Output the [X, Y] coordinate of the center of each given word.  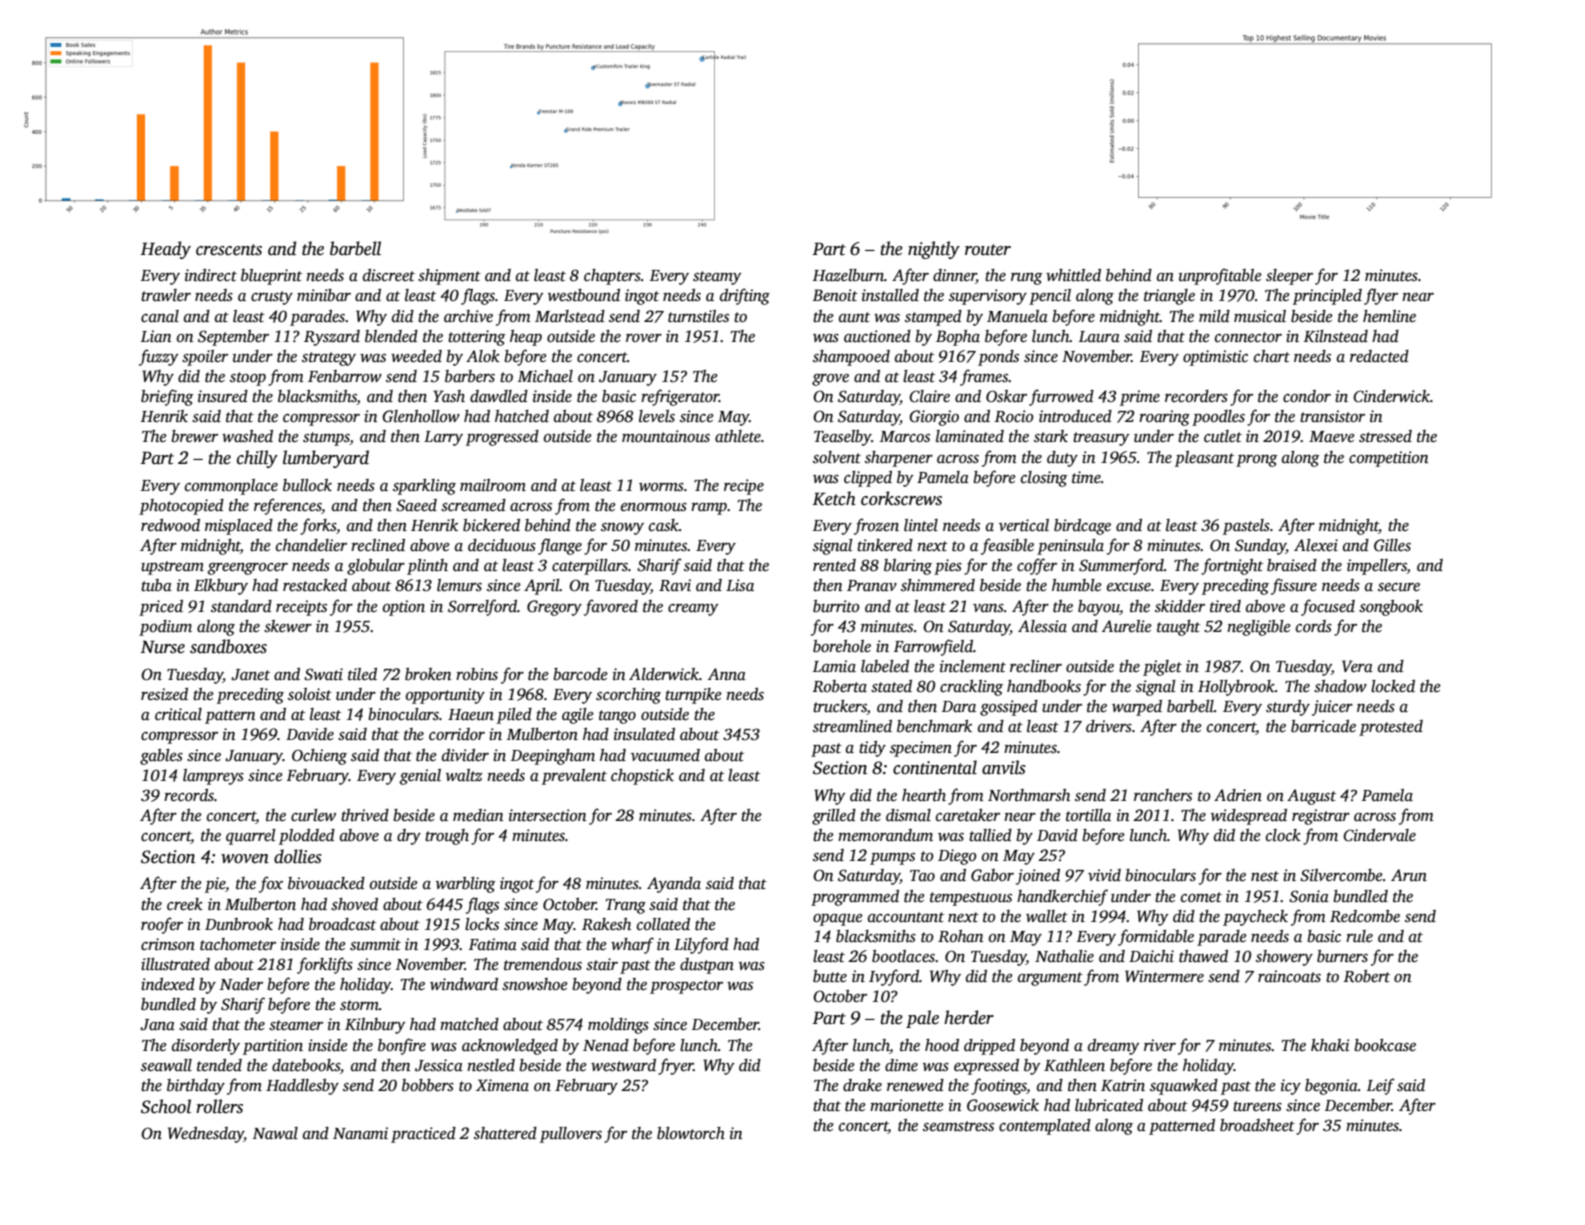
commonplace [231, 487]
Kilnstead [1336, 336]
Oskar [1006, 396]
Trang [626, 906]
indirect [211, 275]
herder [969, 1017]
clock [1283, 835]
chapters [612, 277]
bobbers [428, 1085]
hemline [1389, 316]
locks [482, 924]
